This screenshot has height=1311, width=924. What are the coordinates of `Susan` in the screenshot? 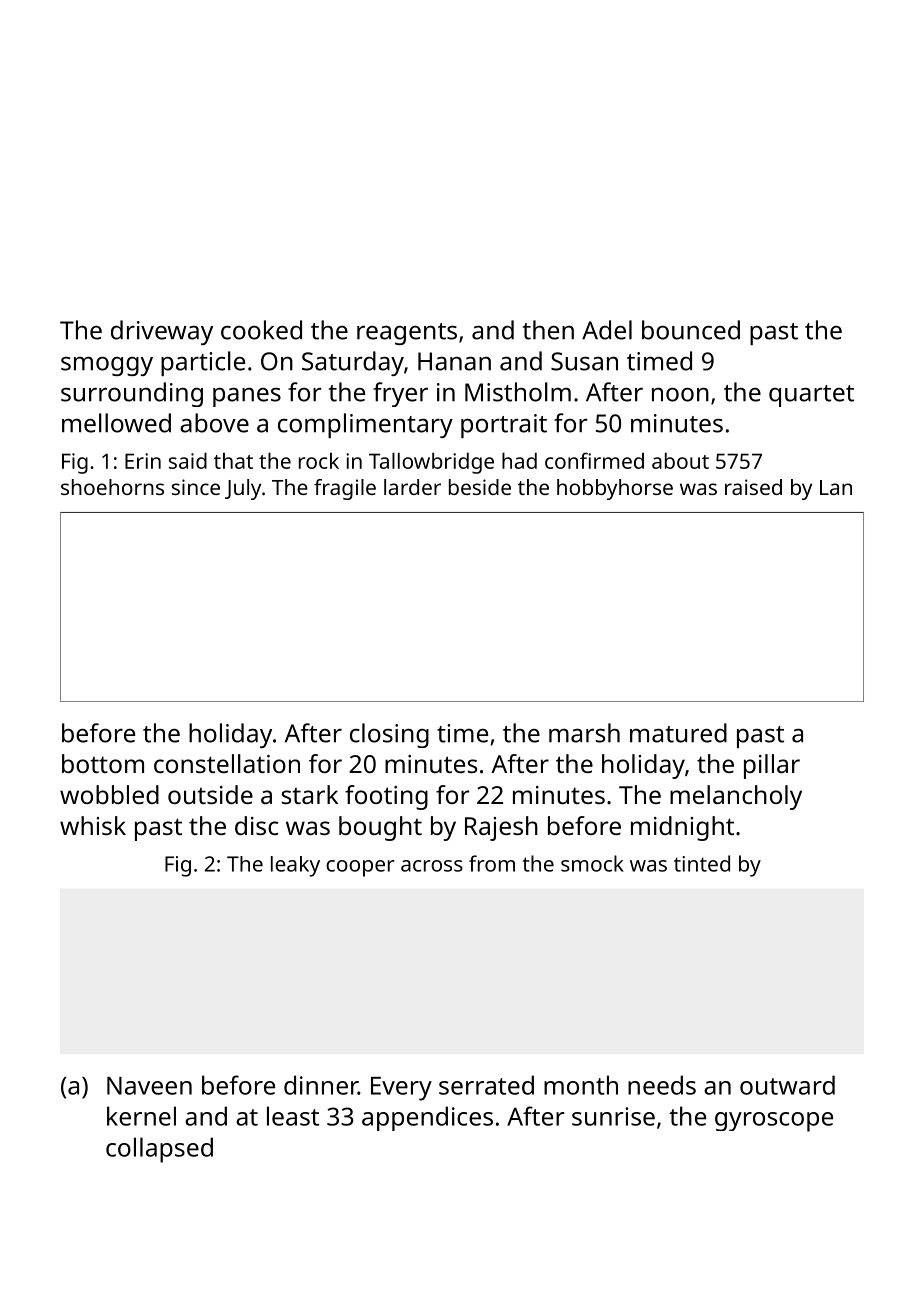 It's located at (584, 361).
